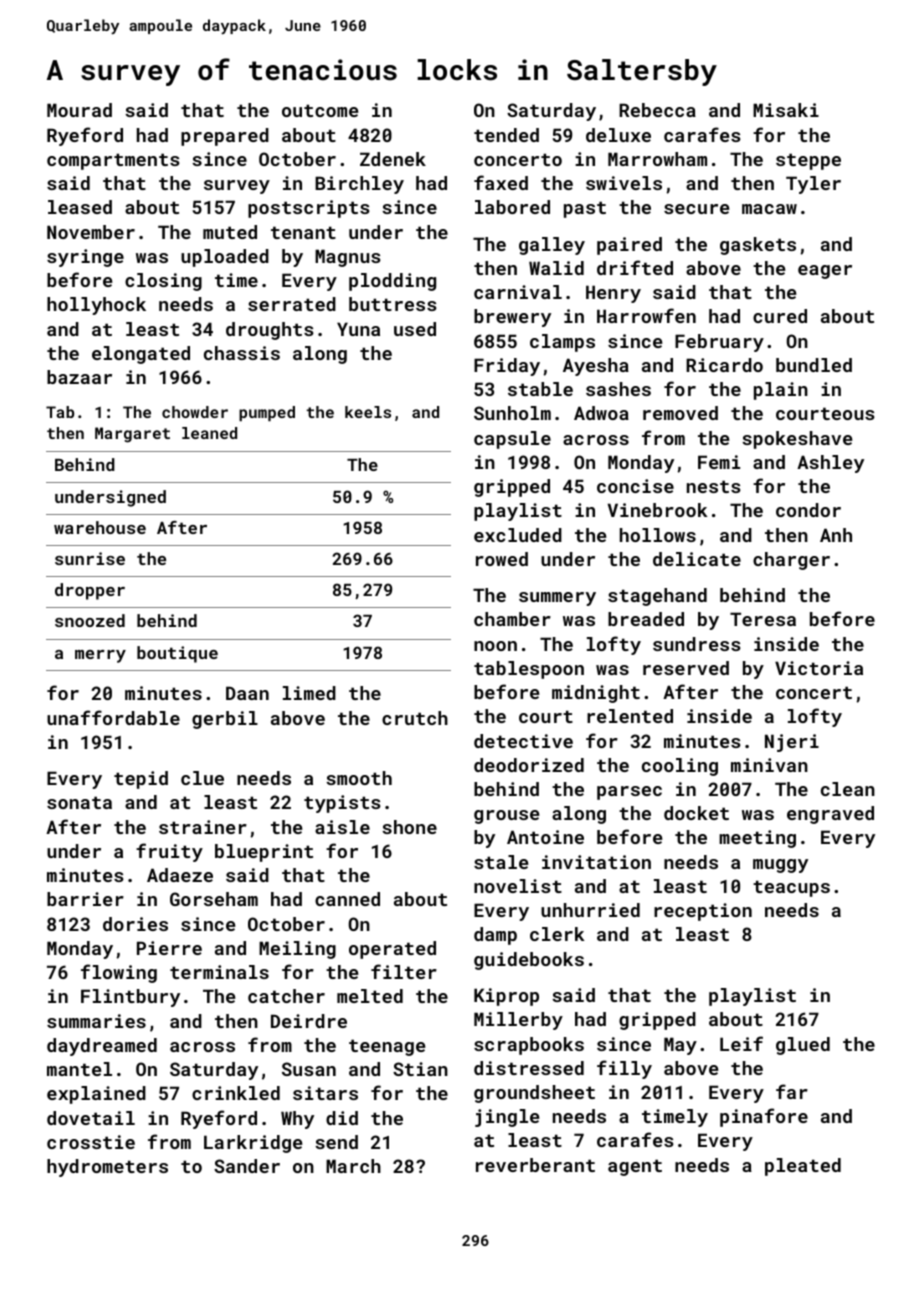  Describe the element at coordinates (368, 412) in the screenshot. I see `keels` at that location.
